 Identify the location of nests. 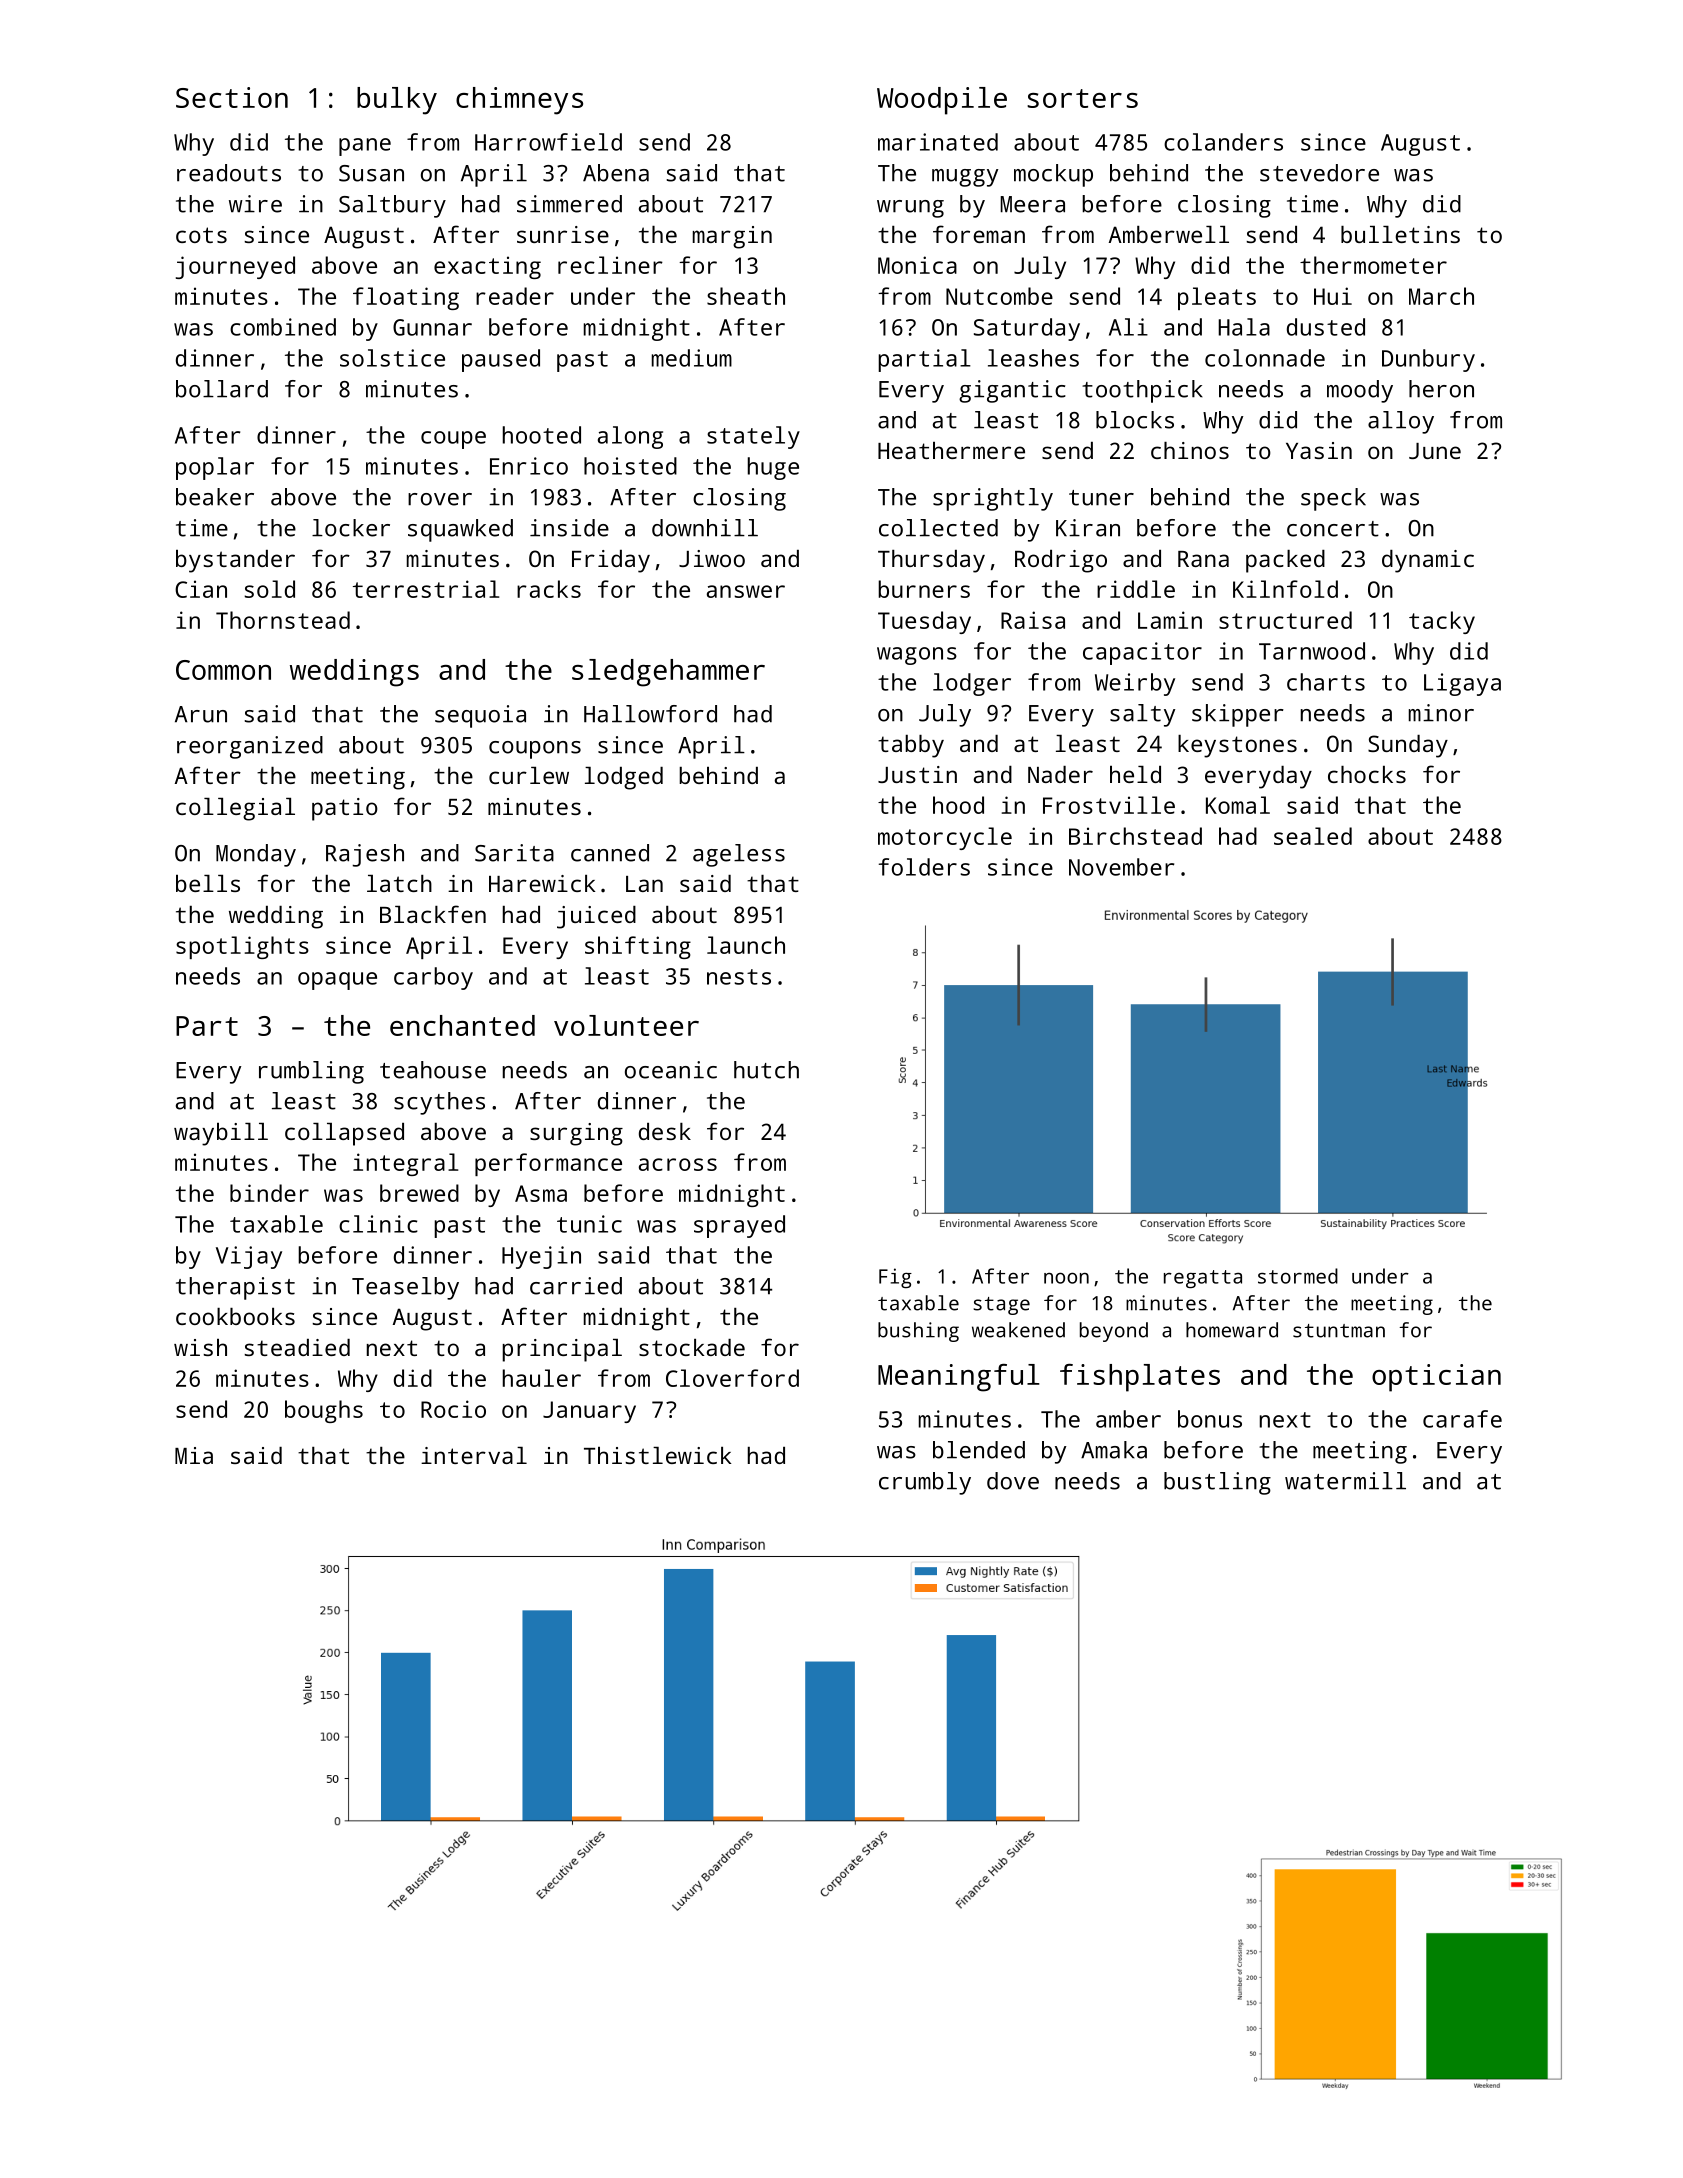
(739, 977).
